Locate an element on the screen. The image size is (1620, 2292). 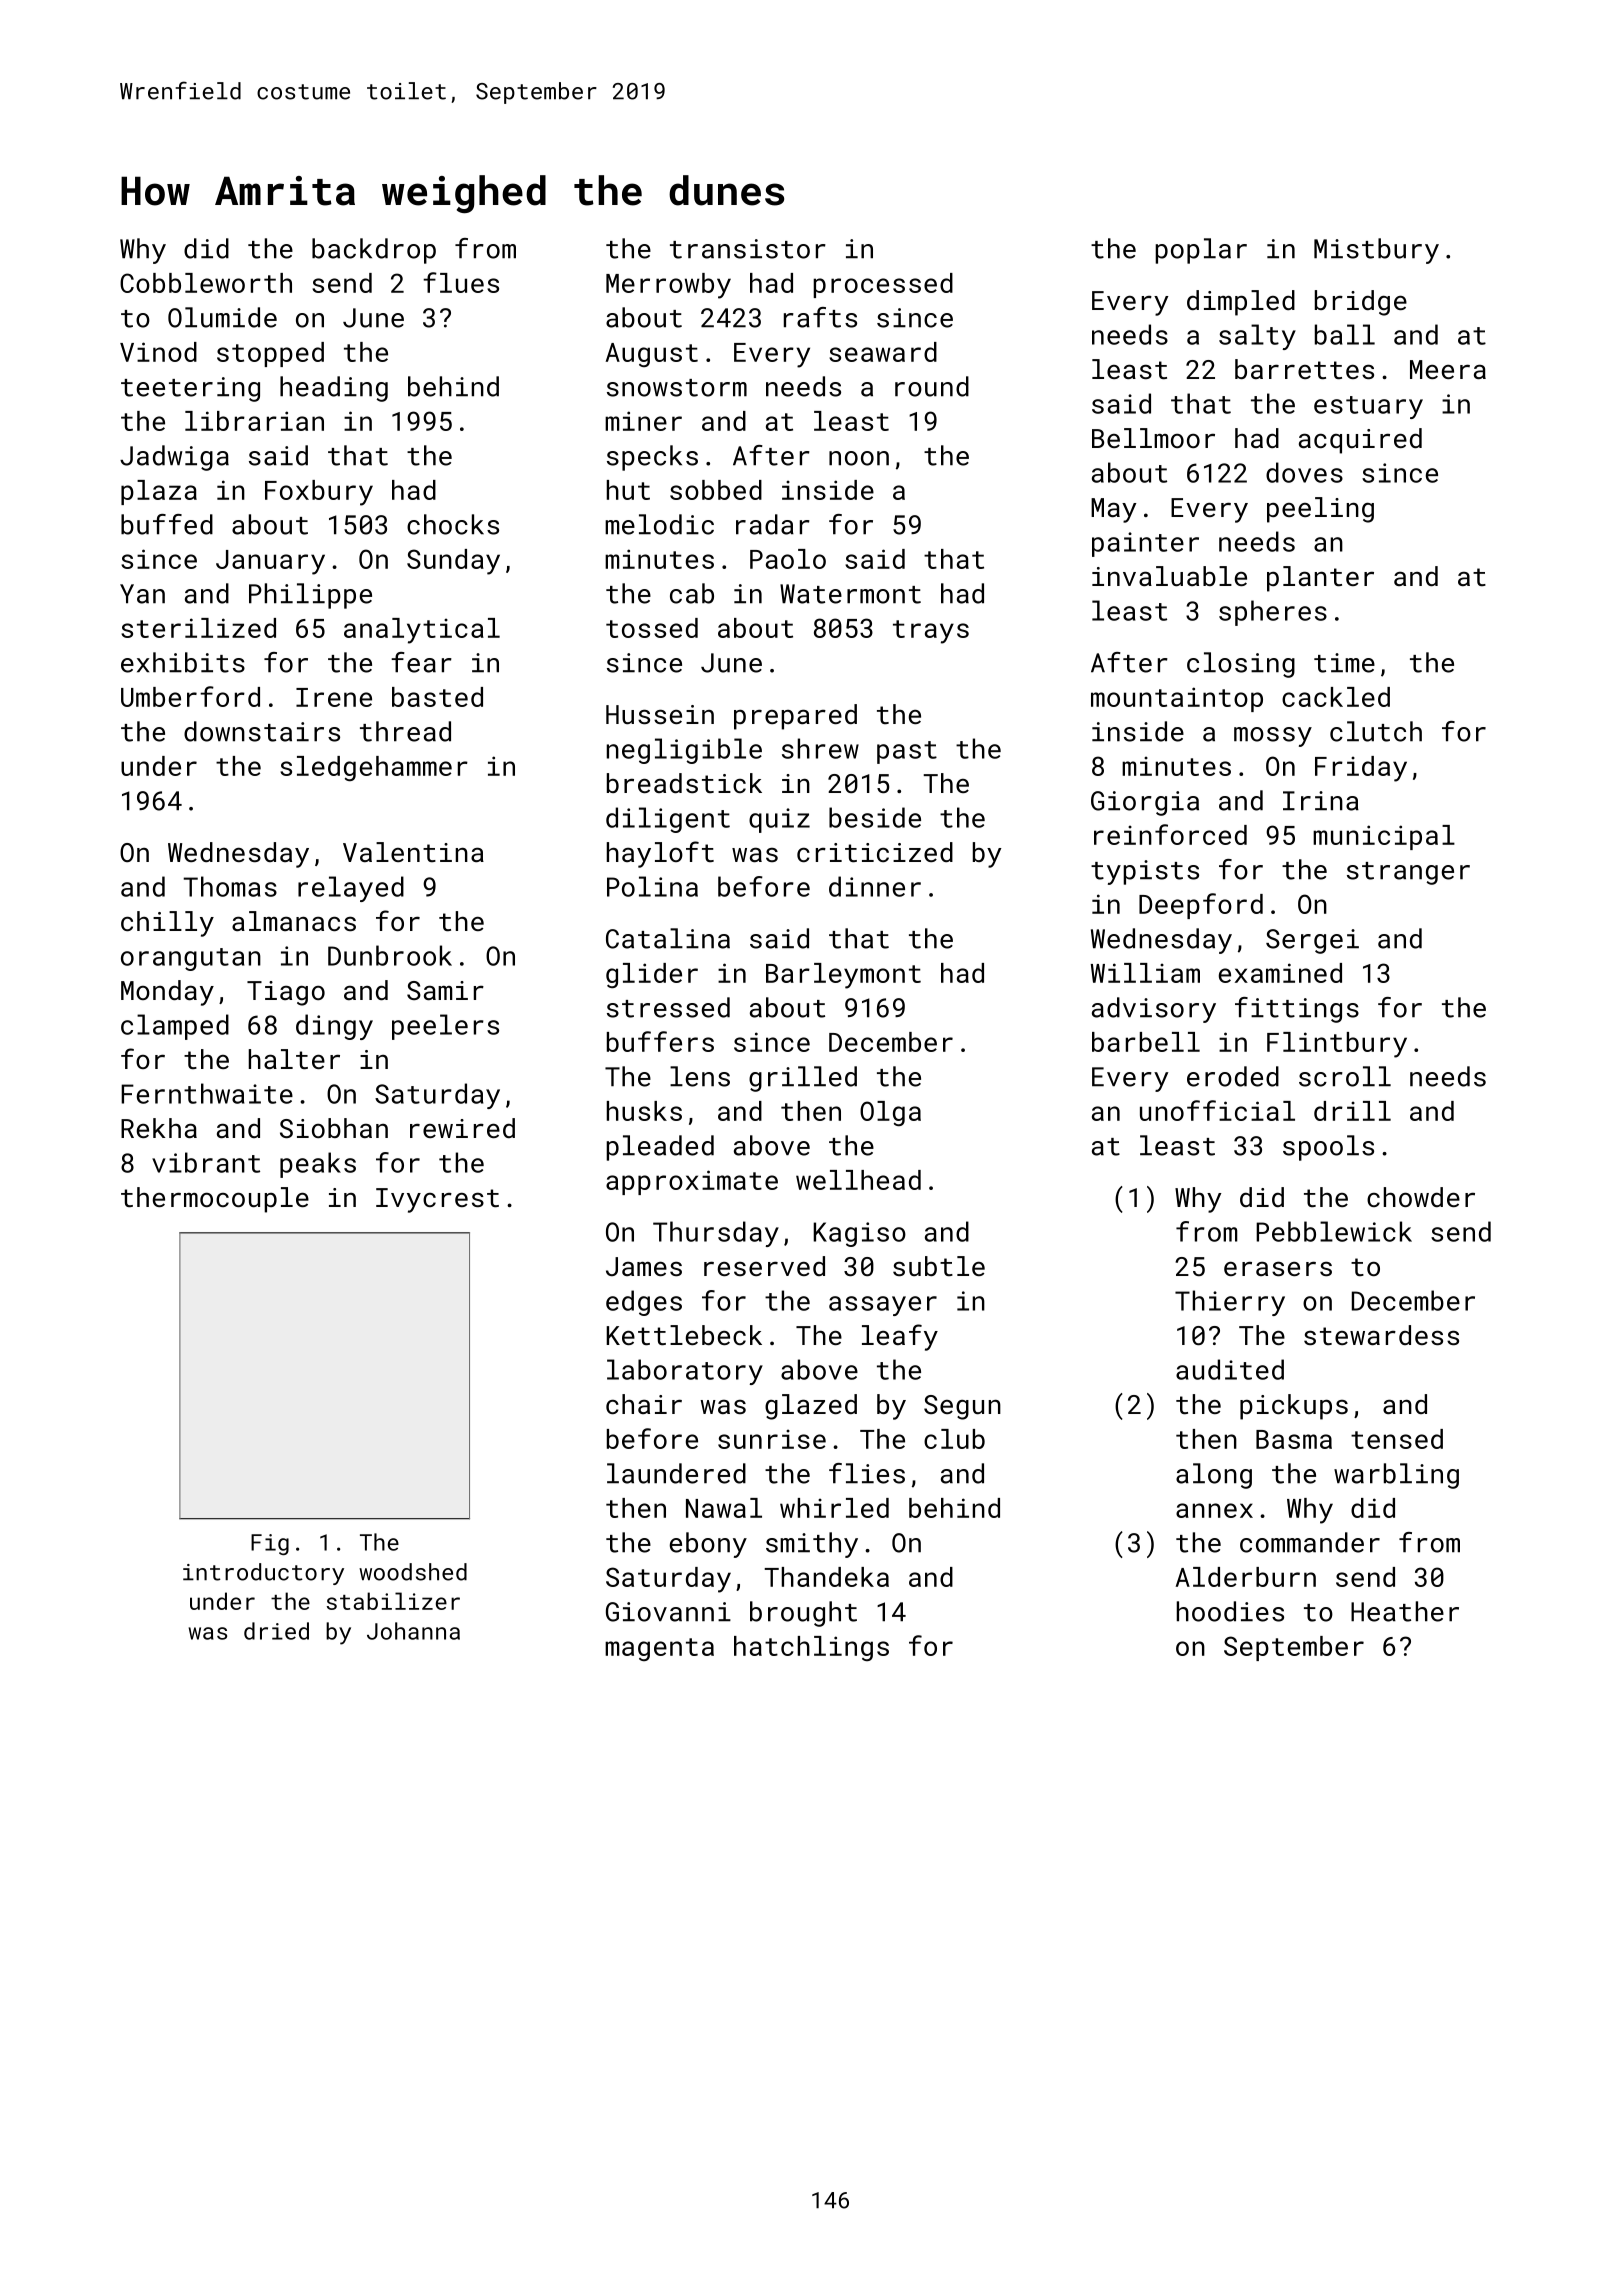
Mistbury is located at coordinates (1376, 251).
